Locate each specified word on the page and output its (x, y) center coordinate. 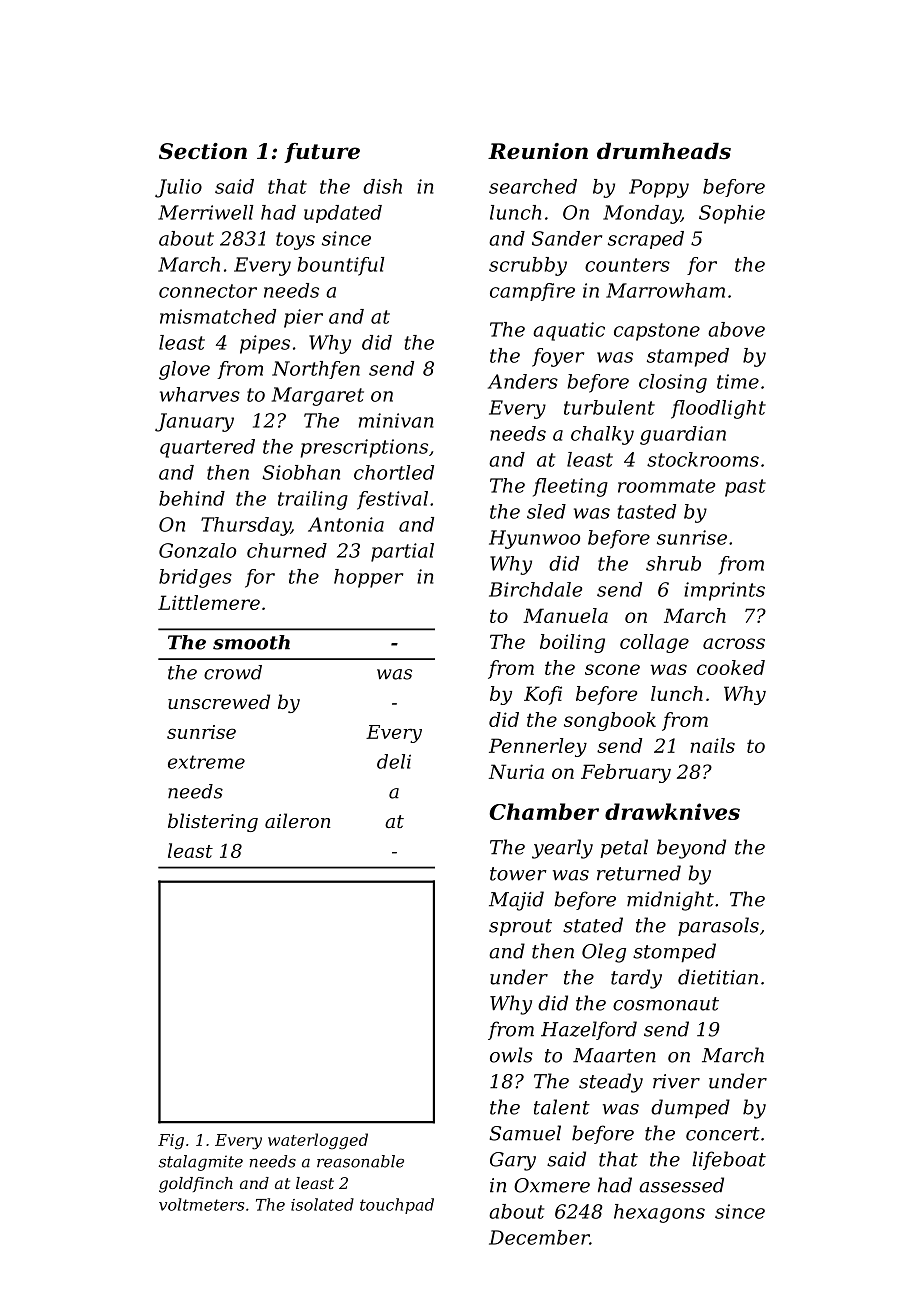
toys (295, 241)
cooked (731, 667)
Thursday (246, 526)
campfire (532, 292)
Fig (171, 1142)
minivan (396, 420)
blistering (213, 822)
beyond (691, 849)
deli (394, 761)
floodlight (718, 409)
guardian (683, 435)
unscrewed (219, 701)
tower (518, 874)
